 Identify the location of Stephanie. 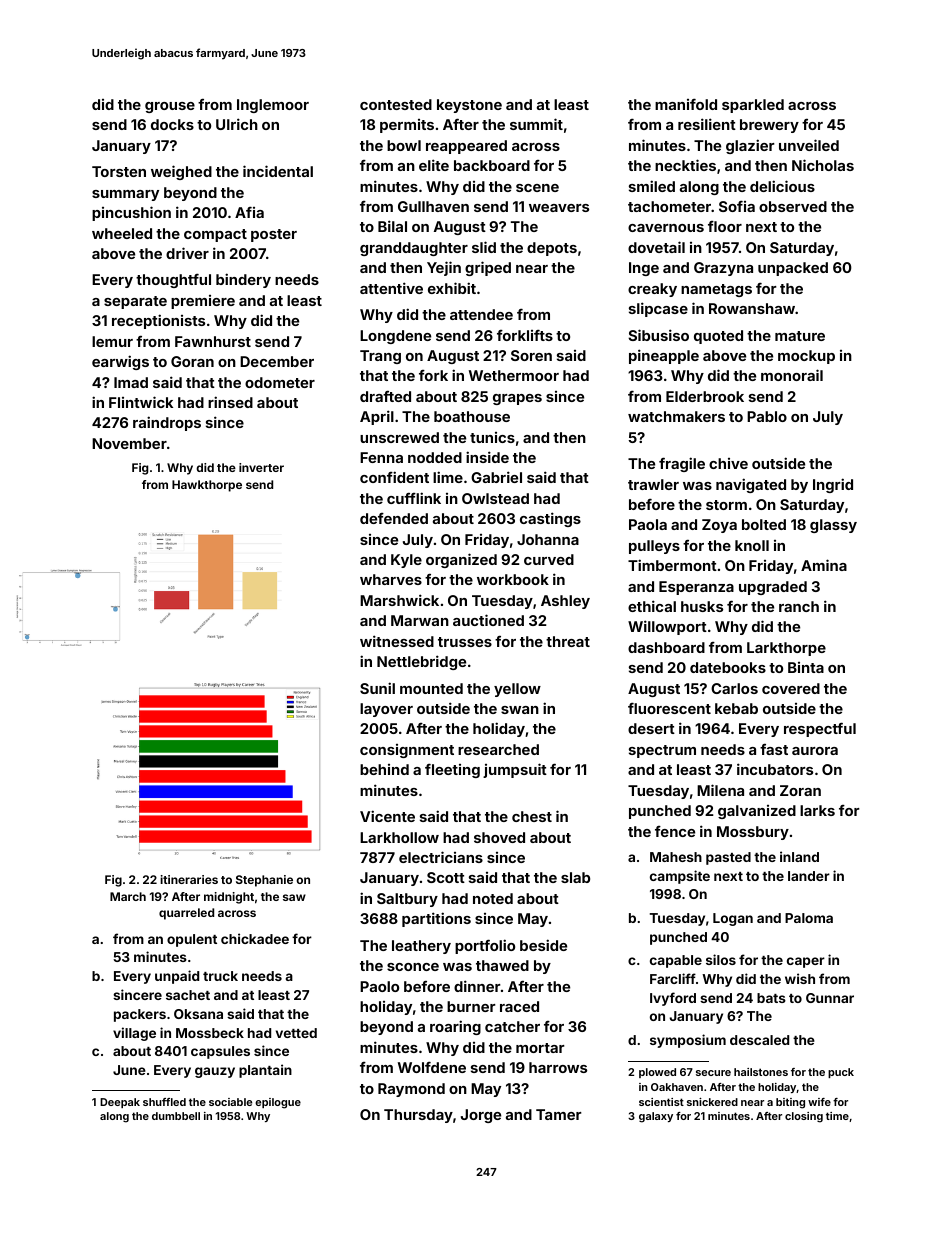
(264, 881).
